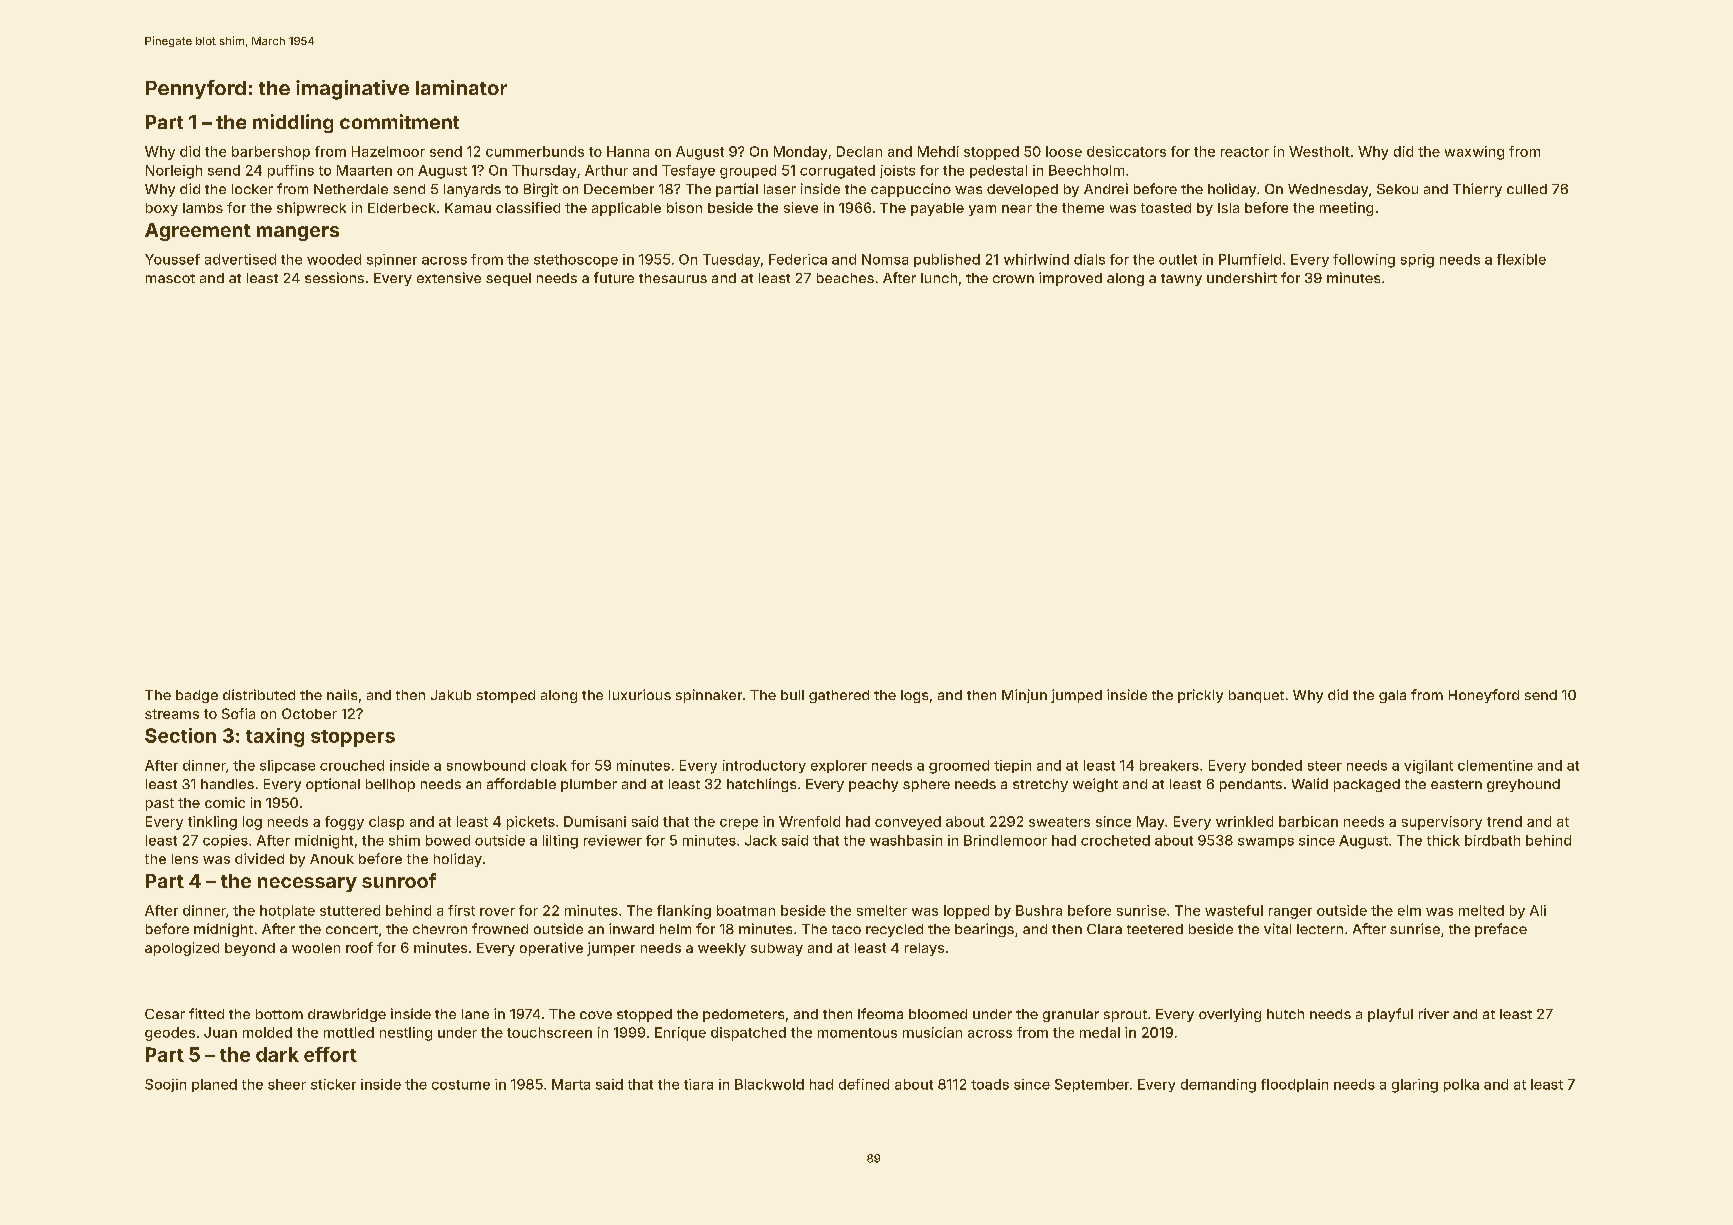 This page has width=1733, height=1225. Describe the element at coordinates (1294, 1085) in the page. I see `floodplain` at that location.
